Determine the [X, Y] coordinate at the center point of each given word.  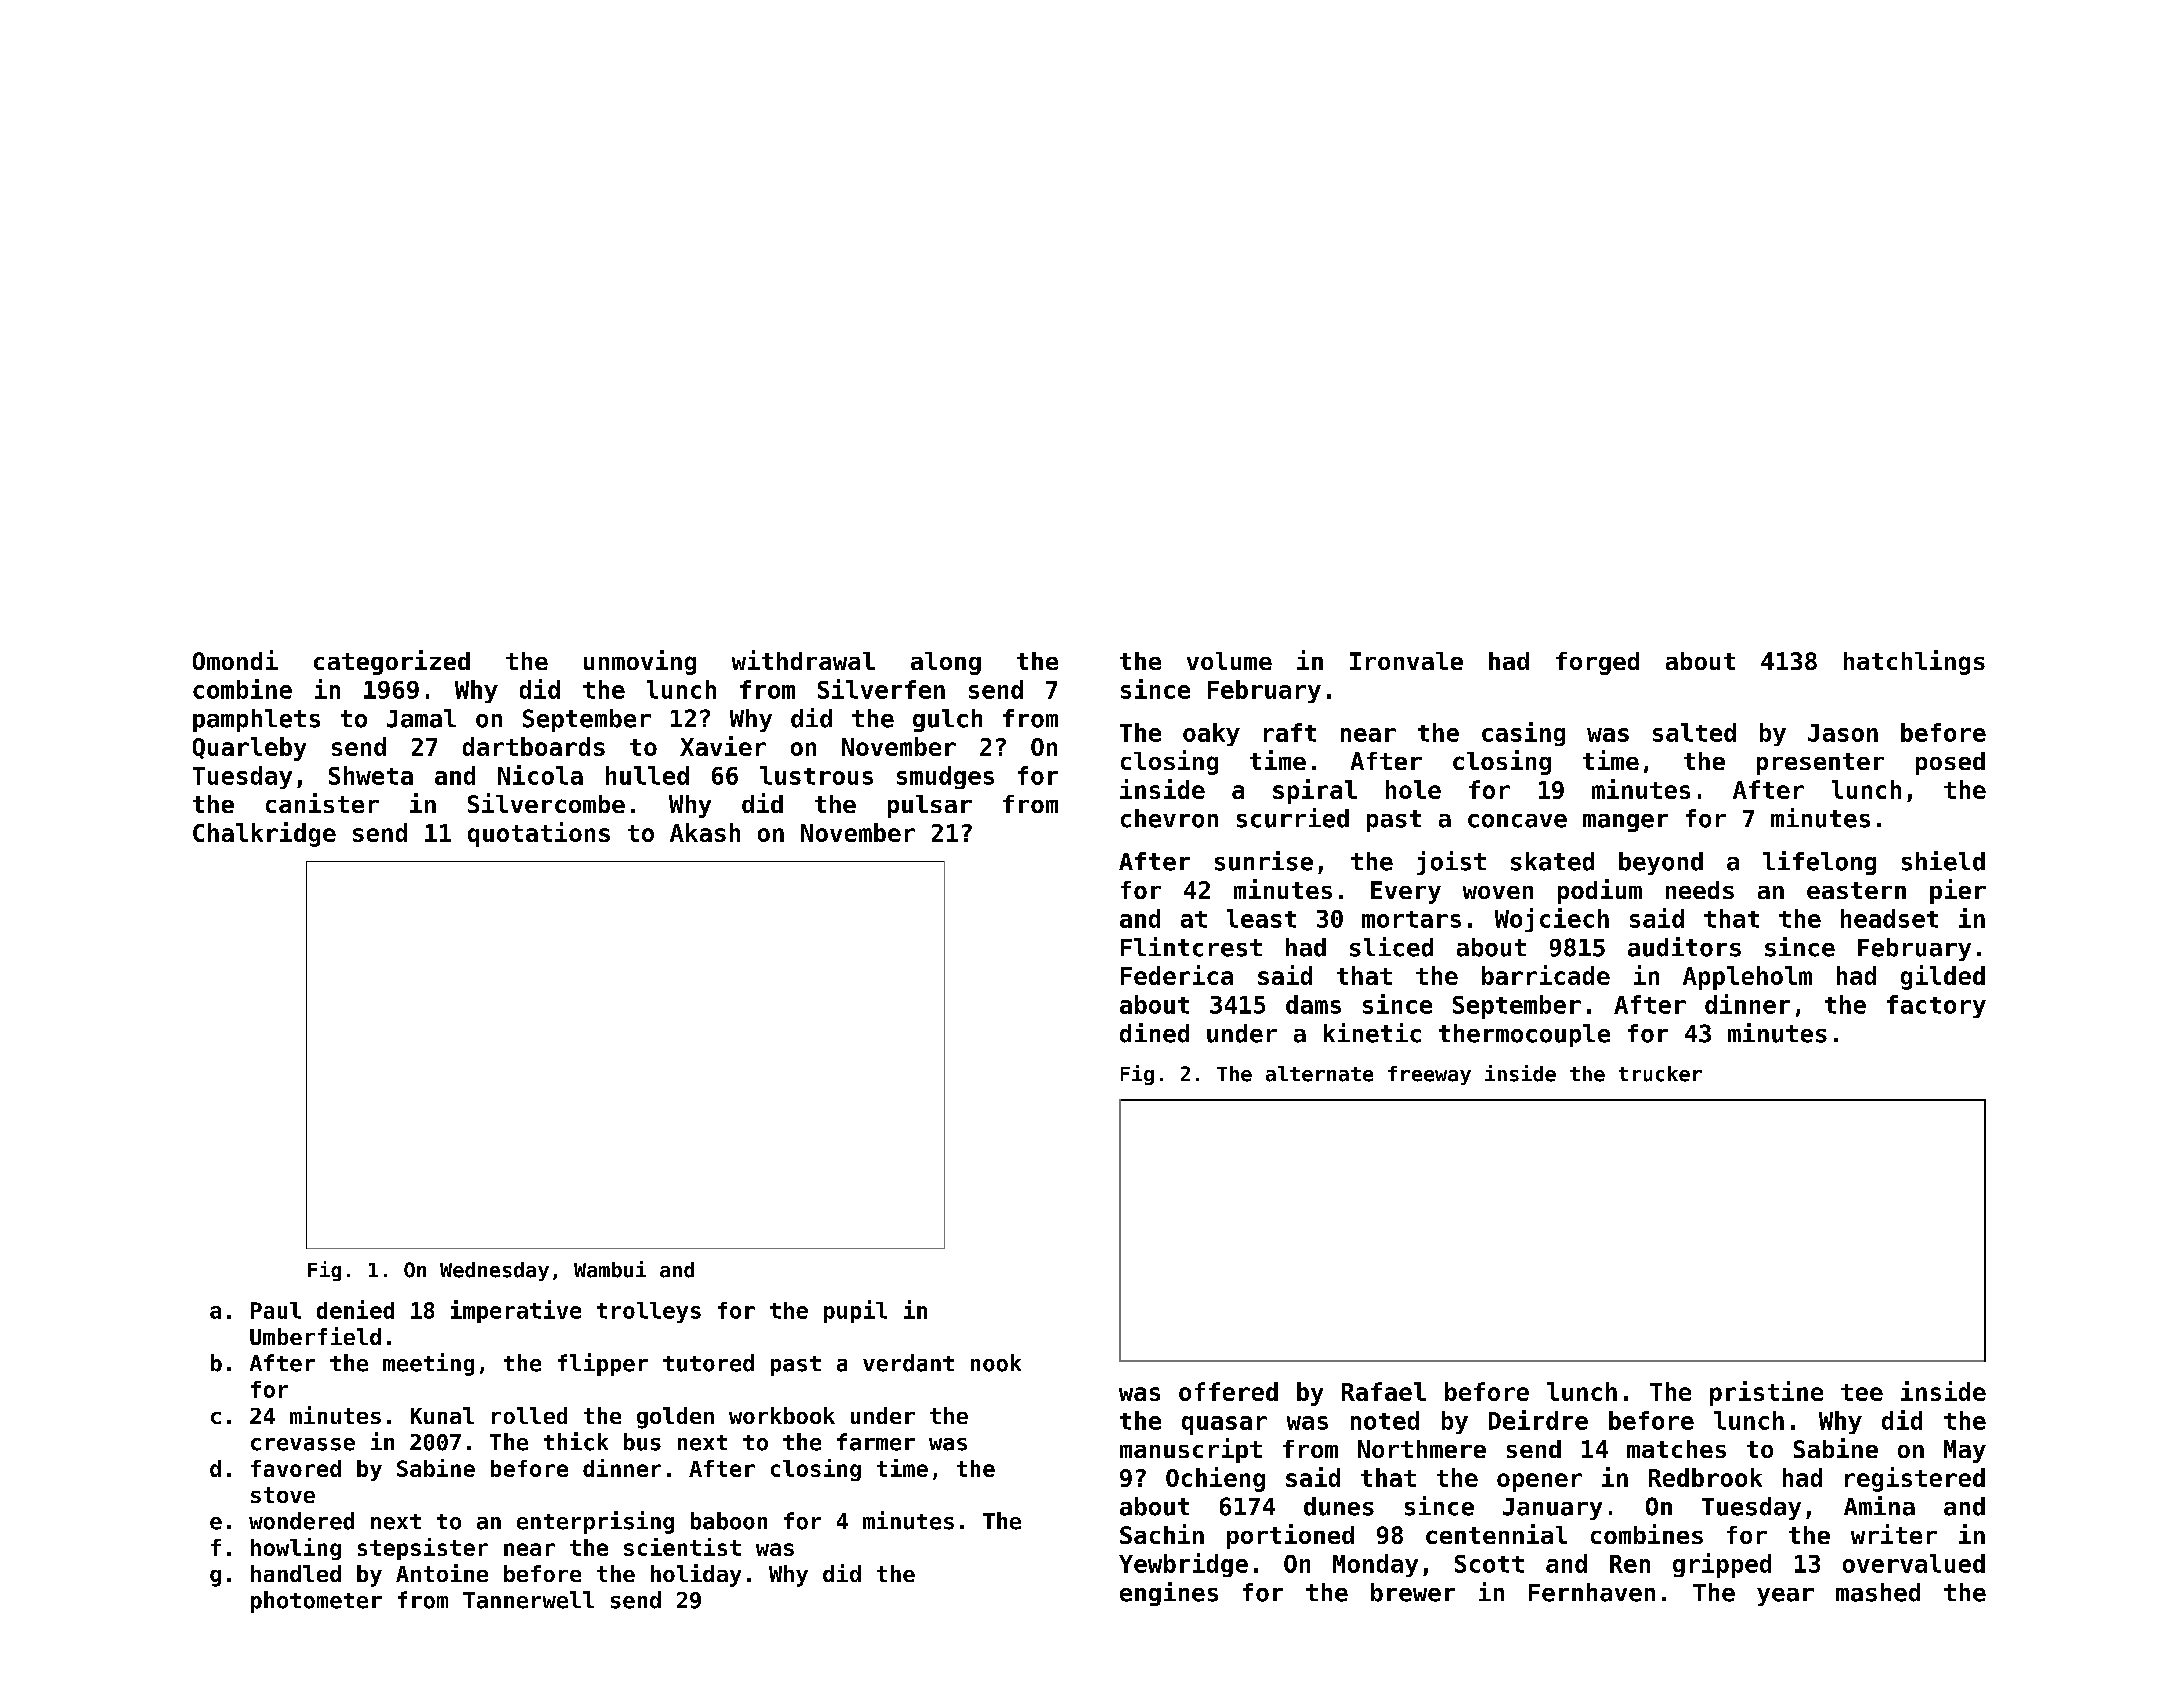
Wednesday [494, 1271]
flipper [603, 1364]
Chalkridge [264, 834]
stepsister [423, 1549]
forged [1597, 663]
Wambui [610, 1269]
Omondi [235, 660]
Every [1406, 892]
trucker [1660, 1074]
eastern [1856, 890]
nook [996, 1363]
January [1552, 1509]
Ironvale [1406, 661]
